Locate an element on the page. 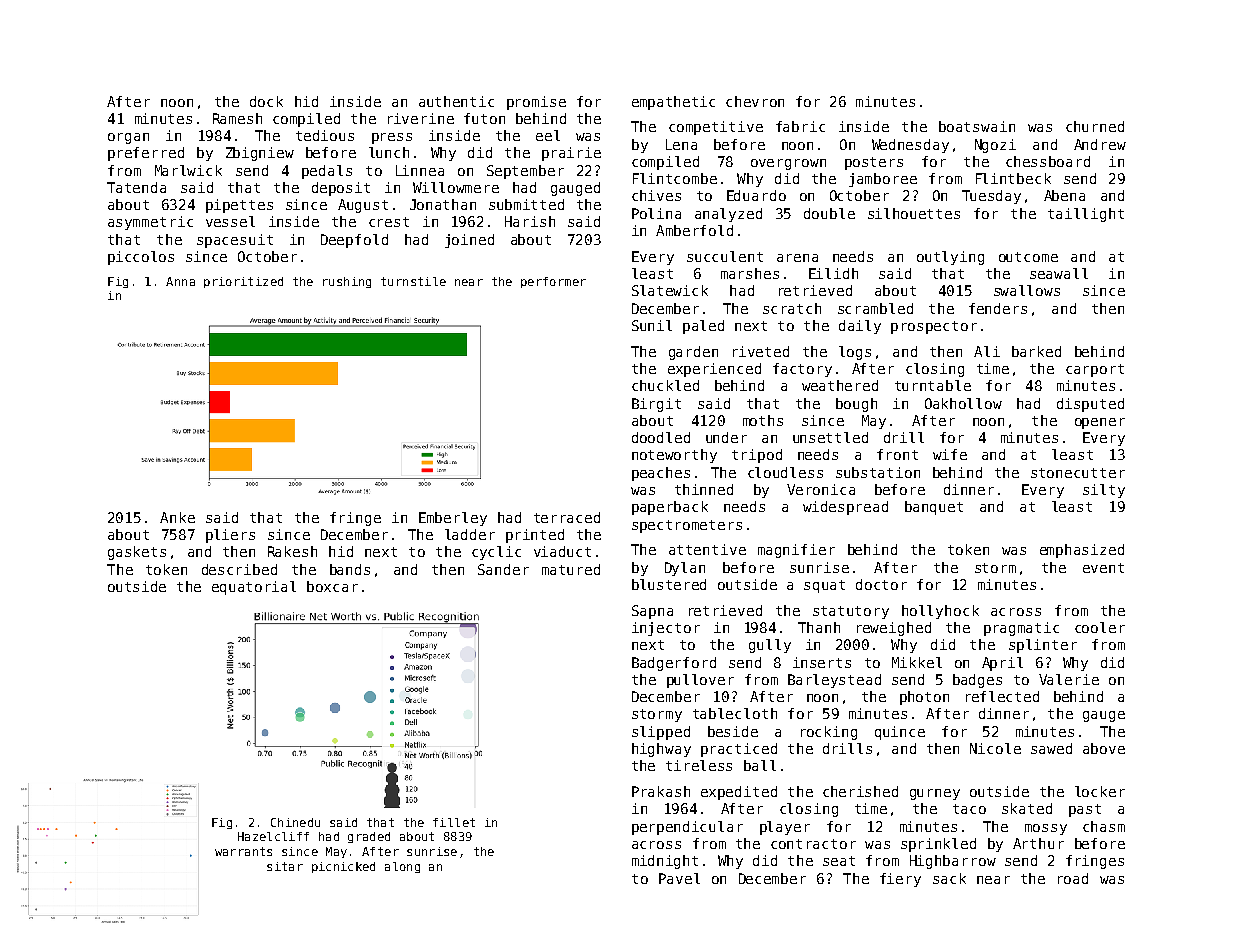 This image has width=1233, height=952. Sunil is located at coordinates (652, 325).
